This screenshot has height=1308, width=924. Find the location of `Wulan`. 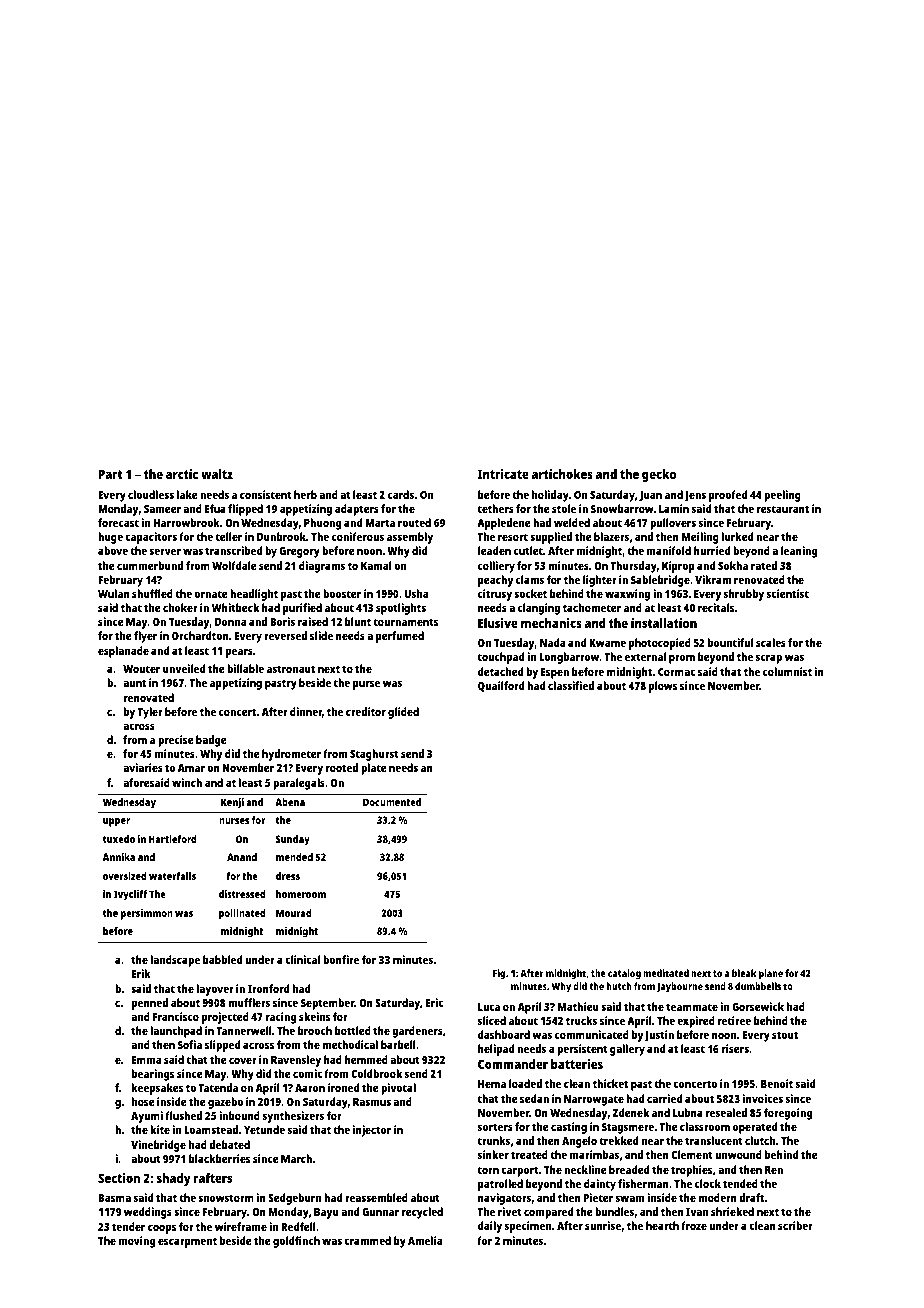

Wulan is located at coordinates (114, 593).
